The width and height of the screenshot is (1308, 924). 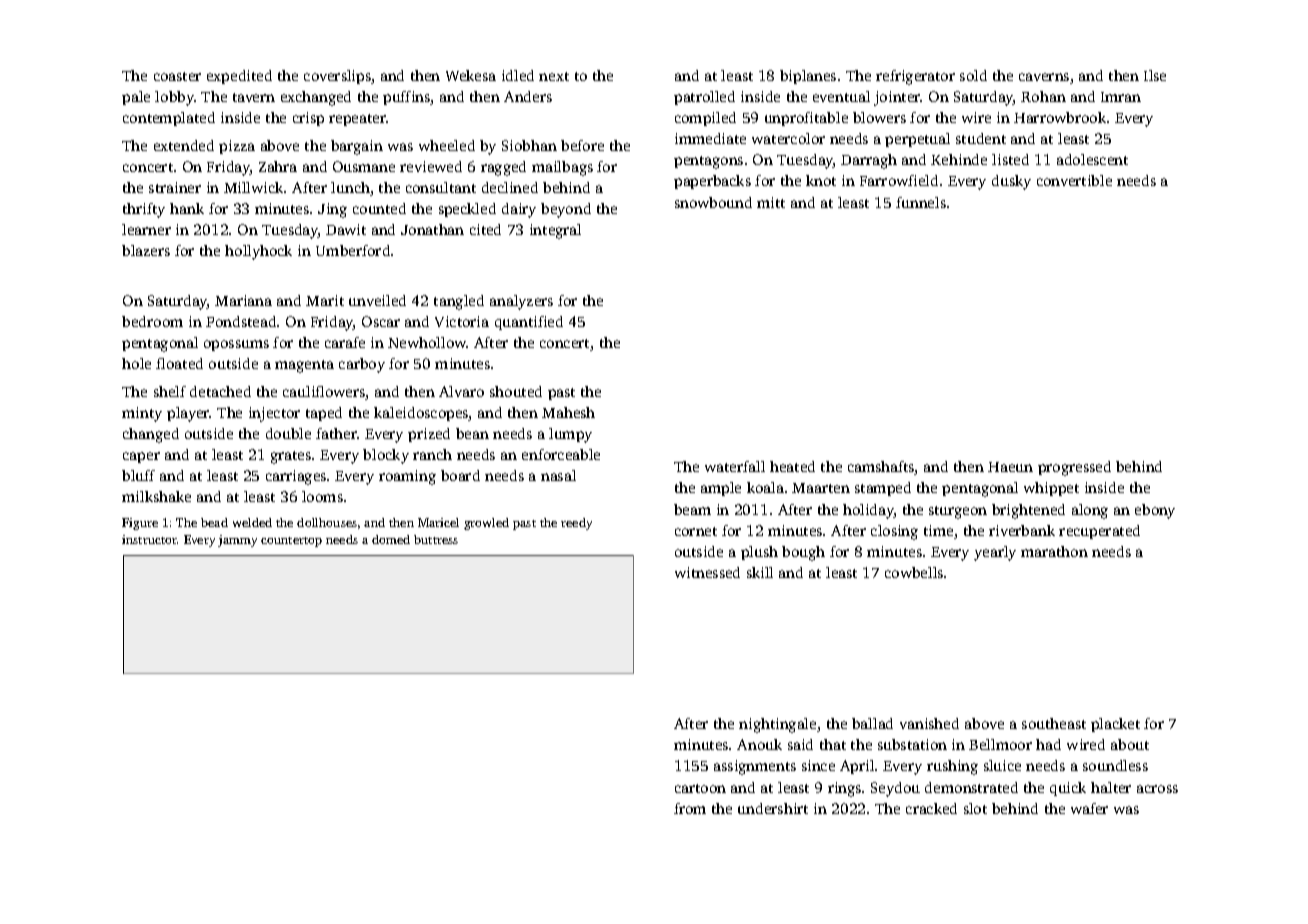 I want to click on idled, so click(x=518, y=75).
